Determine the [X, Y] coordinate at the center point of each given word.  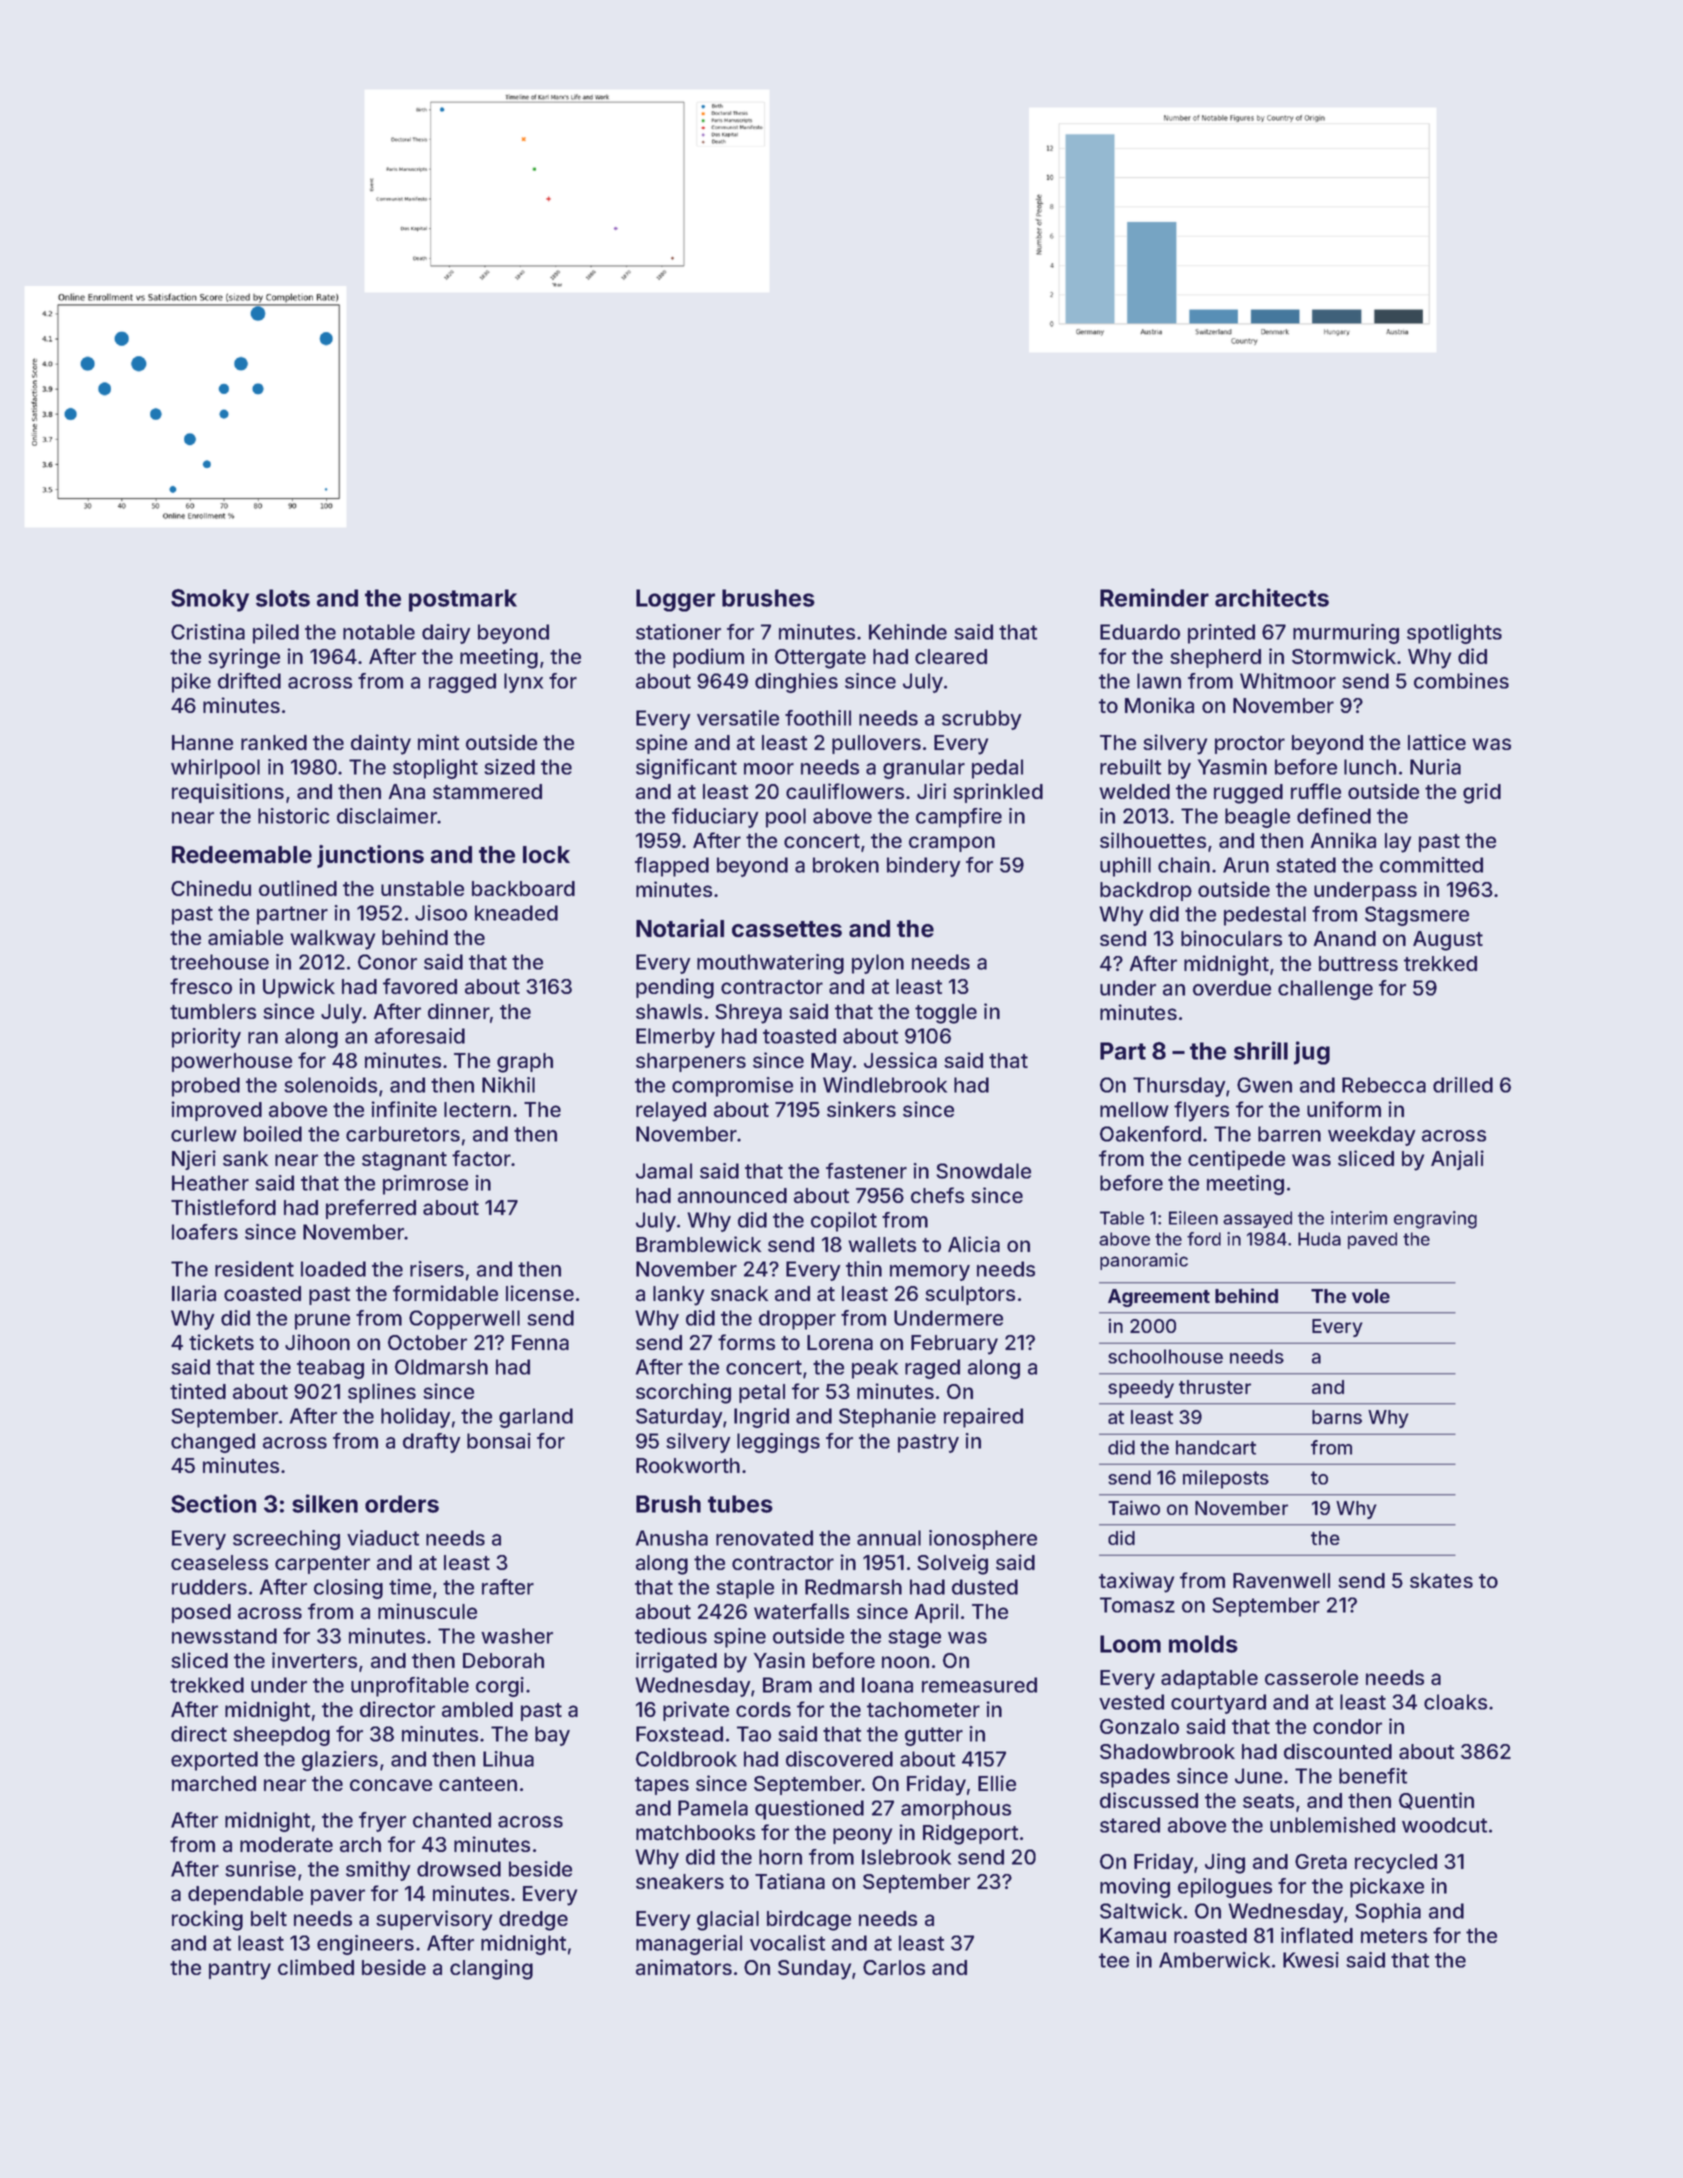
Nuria [1435, 767]
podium [708, 658]
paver [338, 1897]
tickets [221, 1342]
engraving [1435, 1220]
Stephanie [887, 1418]
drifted [249, 681]
